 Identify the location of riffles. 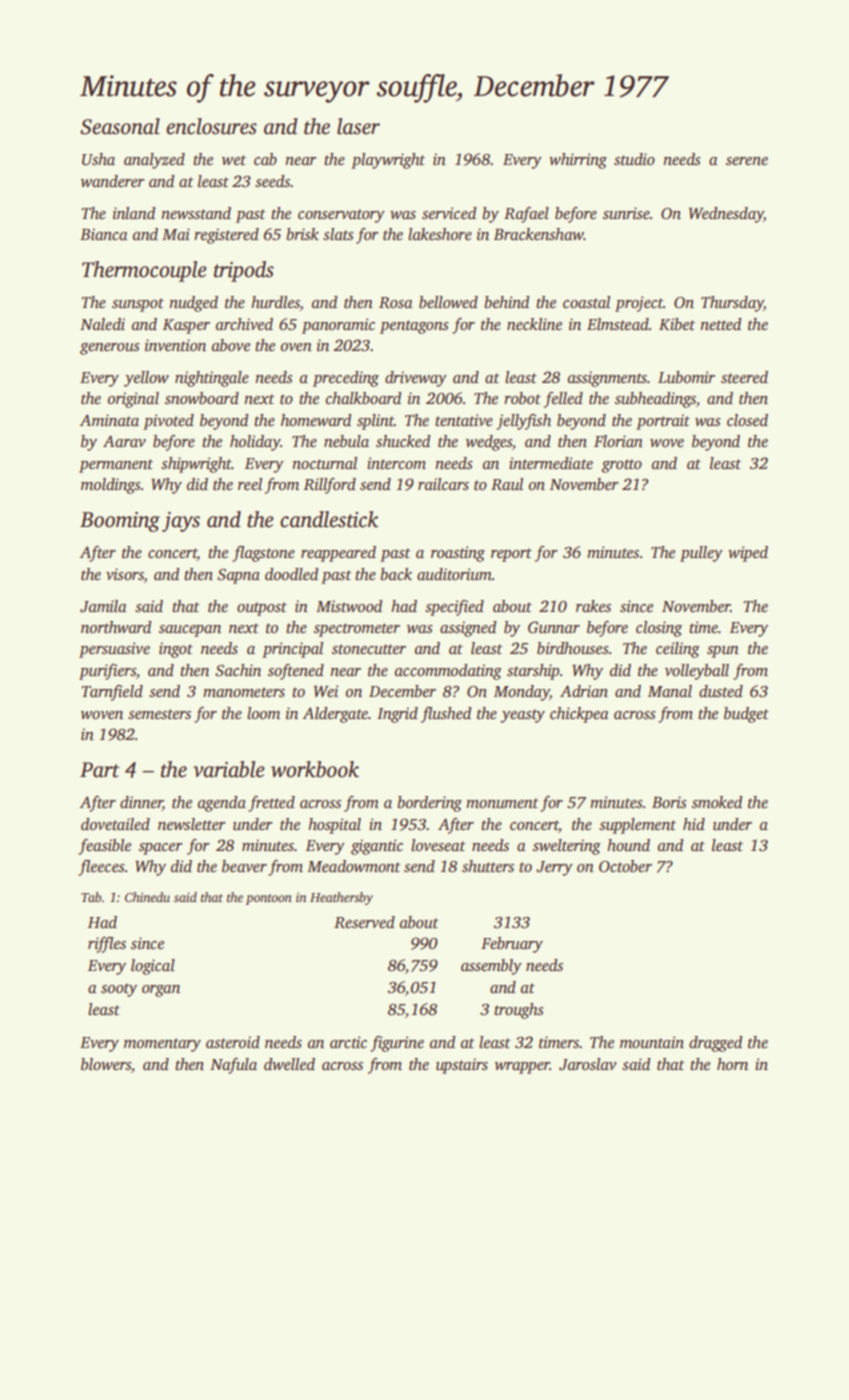
(107, 945).
